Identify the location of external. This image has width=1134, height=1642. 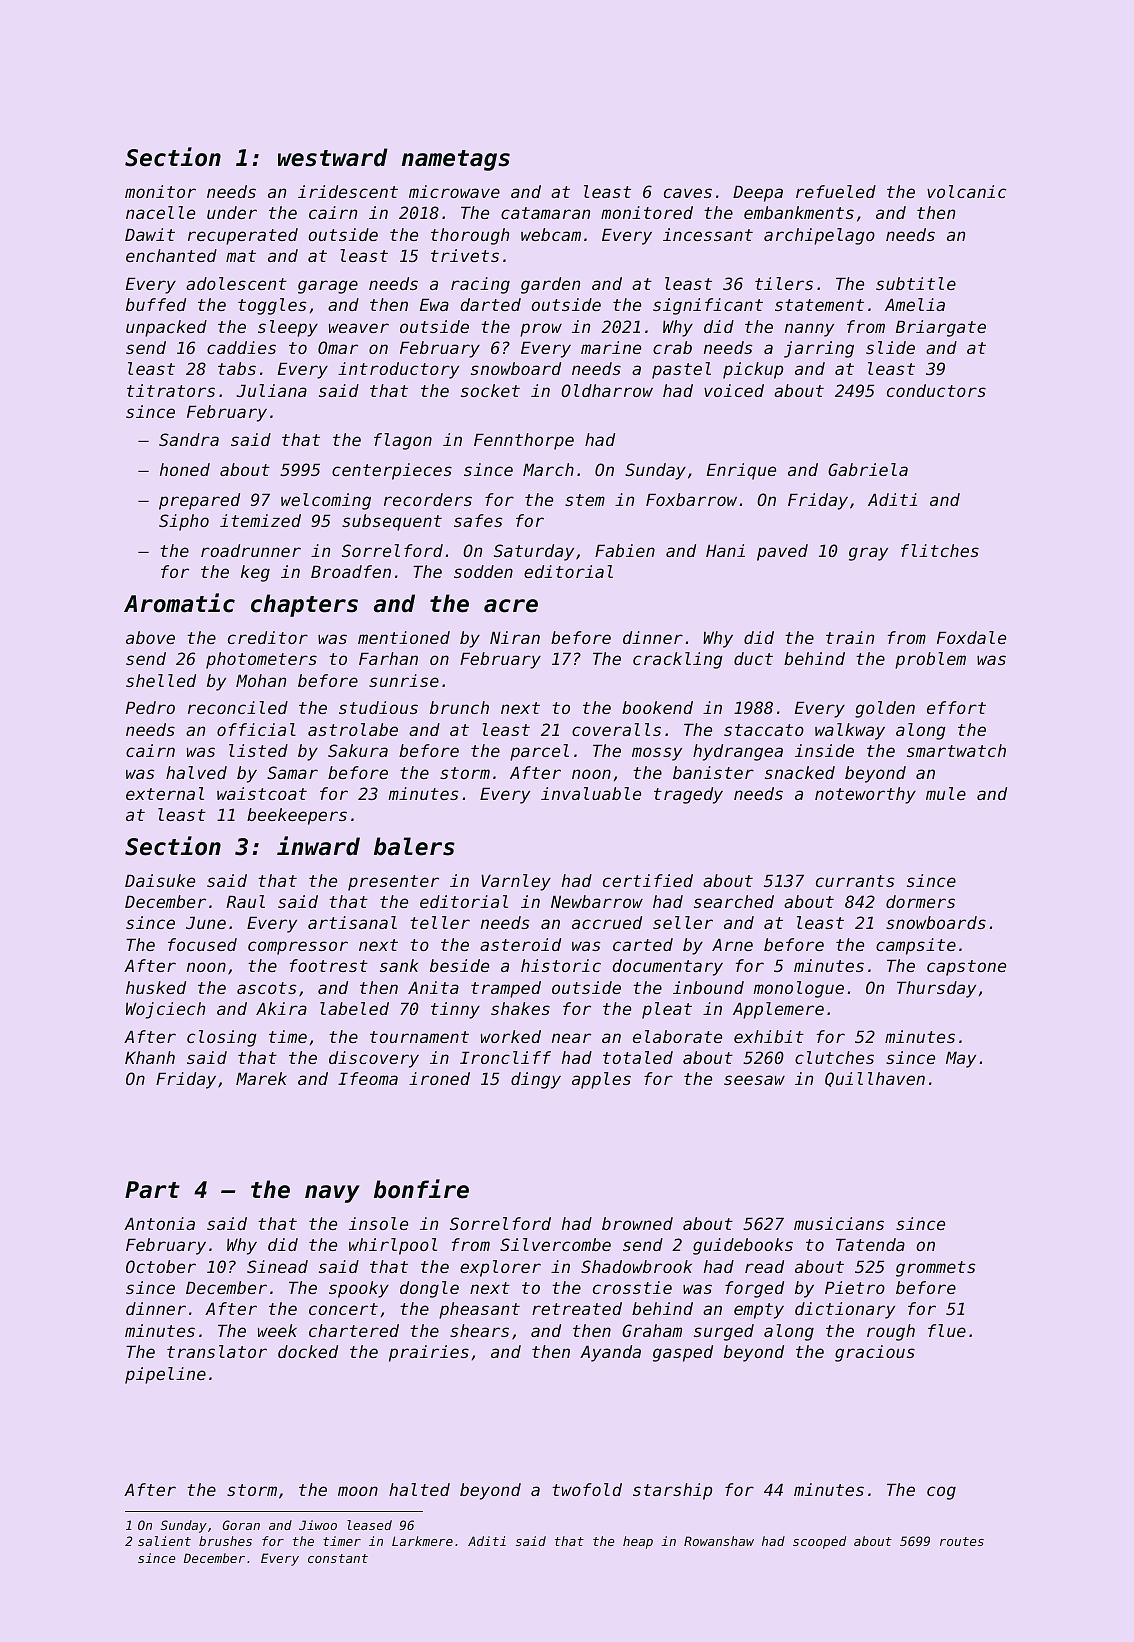
(165, 793).
